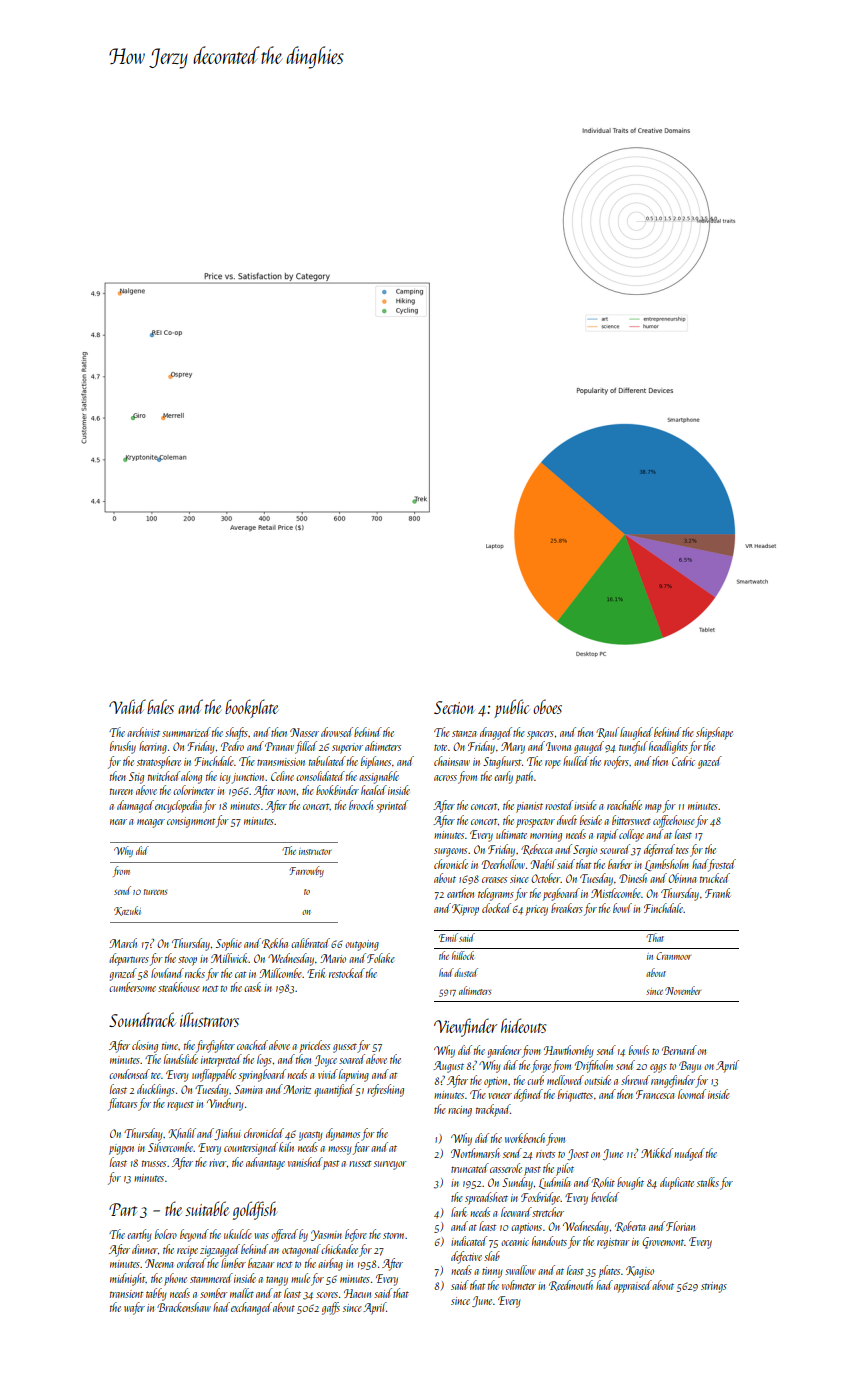 The width and height of the screenshot is (849, 1400). What do you see at coordinates (459, 1212) in the screenshot?
I see `lark` at bounding box center [459, 1212].
